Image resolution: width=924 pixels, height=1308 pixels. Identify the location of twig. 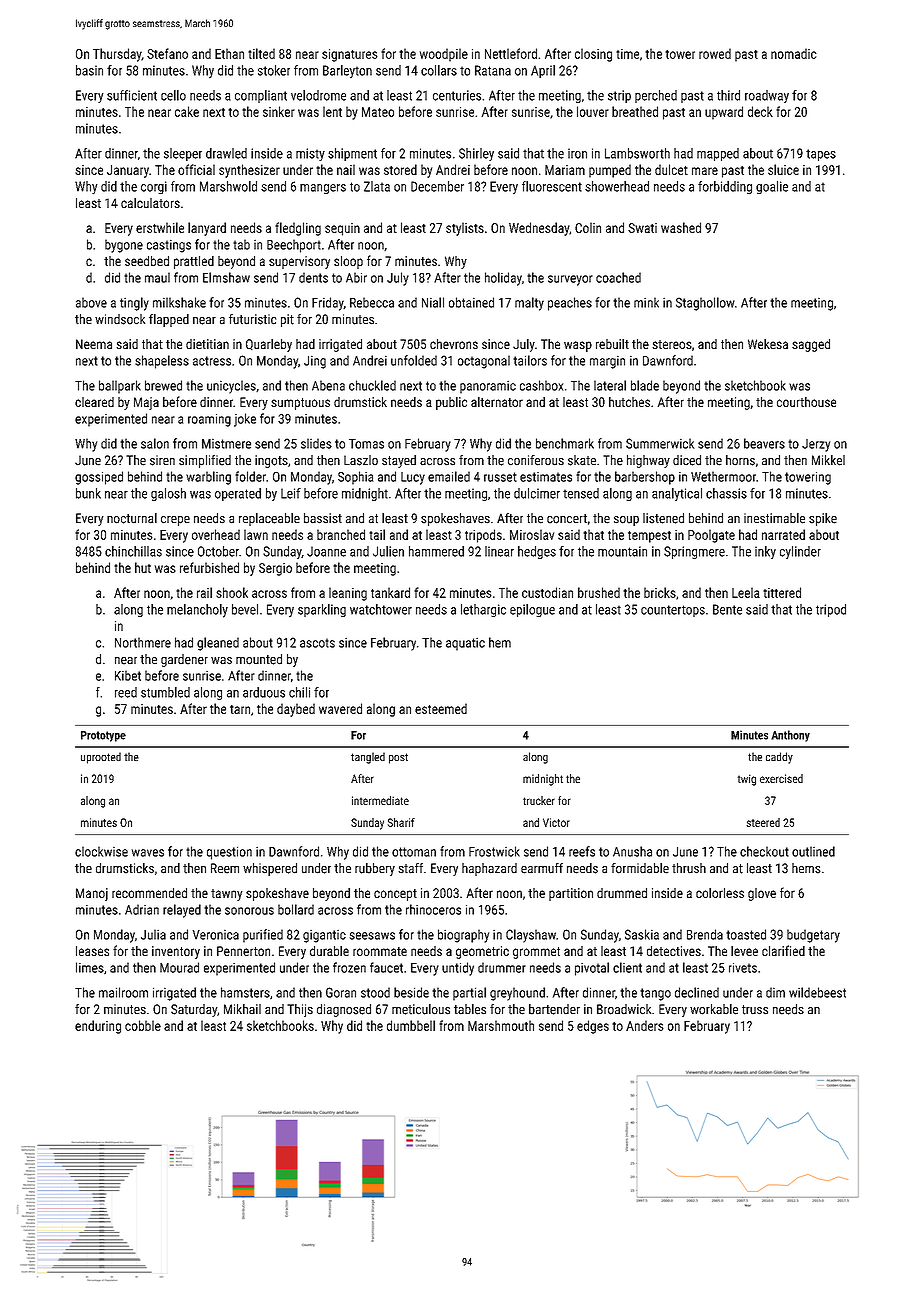
(747, 780).
